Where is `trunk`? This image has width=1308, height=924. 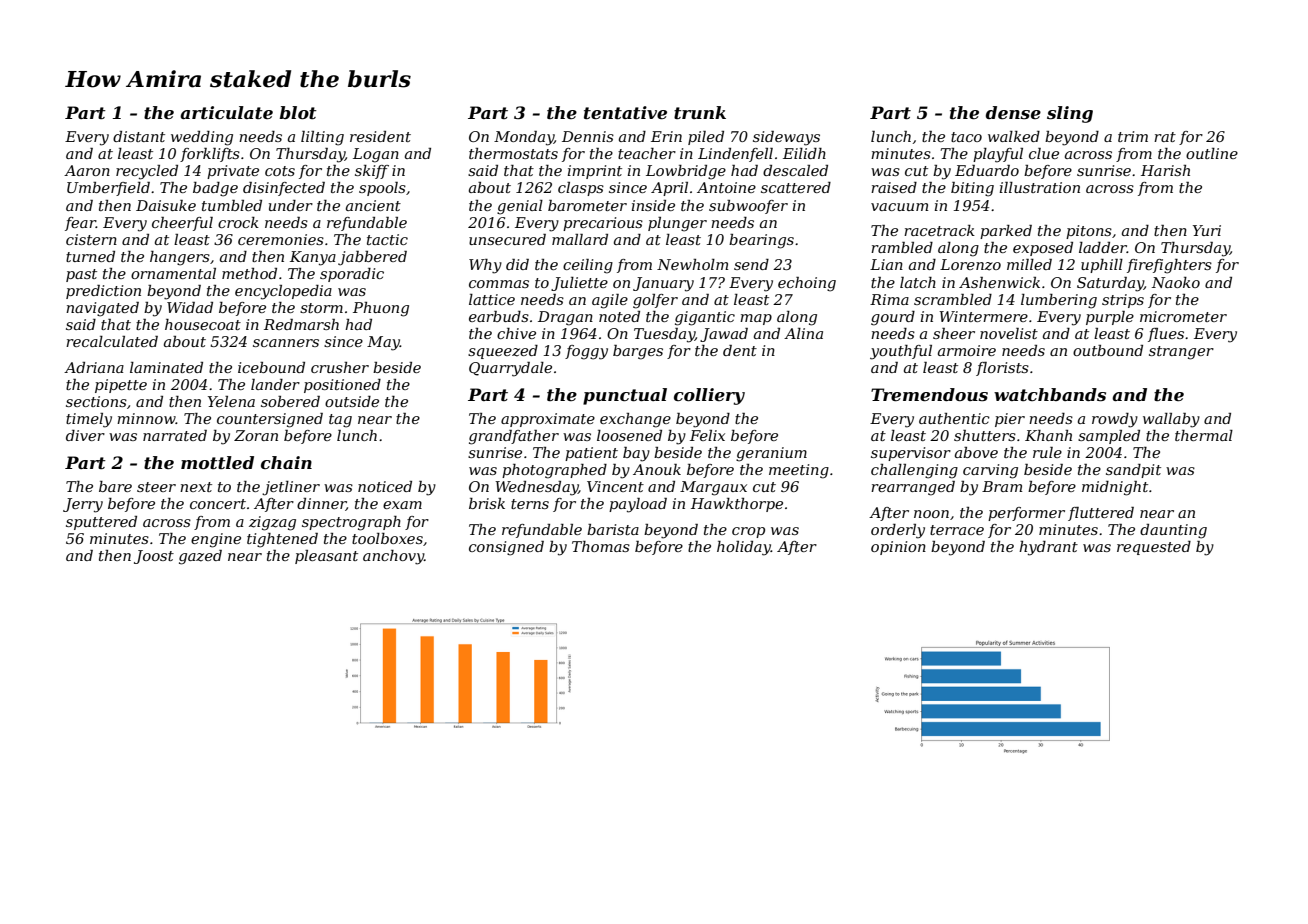
trunk is located at coordinates (700, 112).
